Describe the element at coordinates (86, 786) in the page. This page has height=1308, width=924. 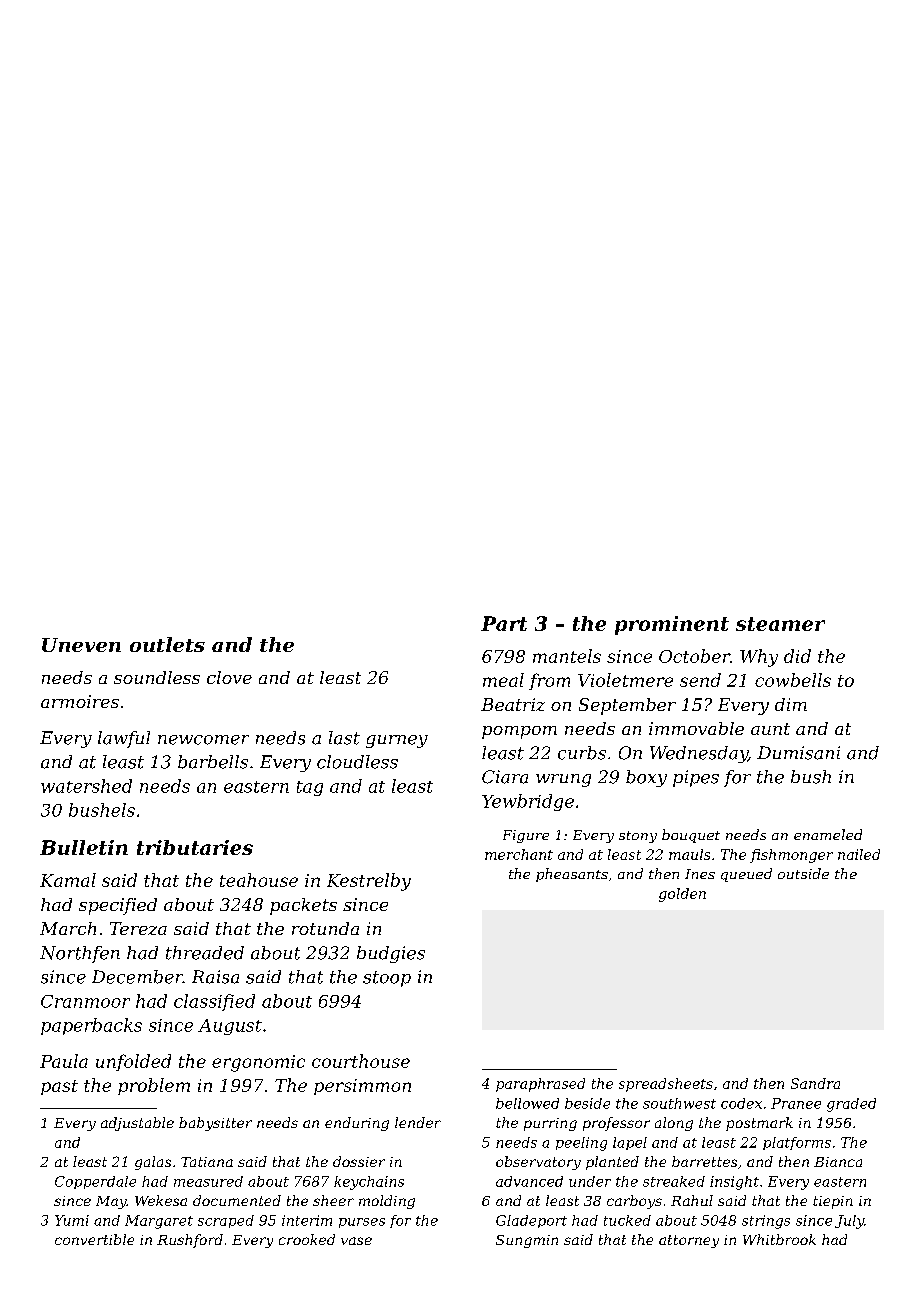
I see `watershed` at that location.
